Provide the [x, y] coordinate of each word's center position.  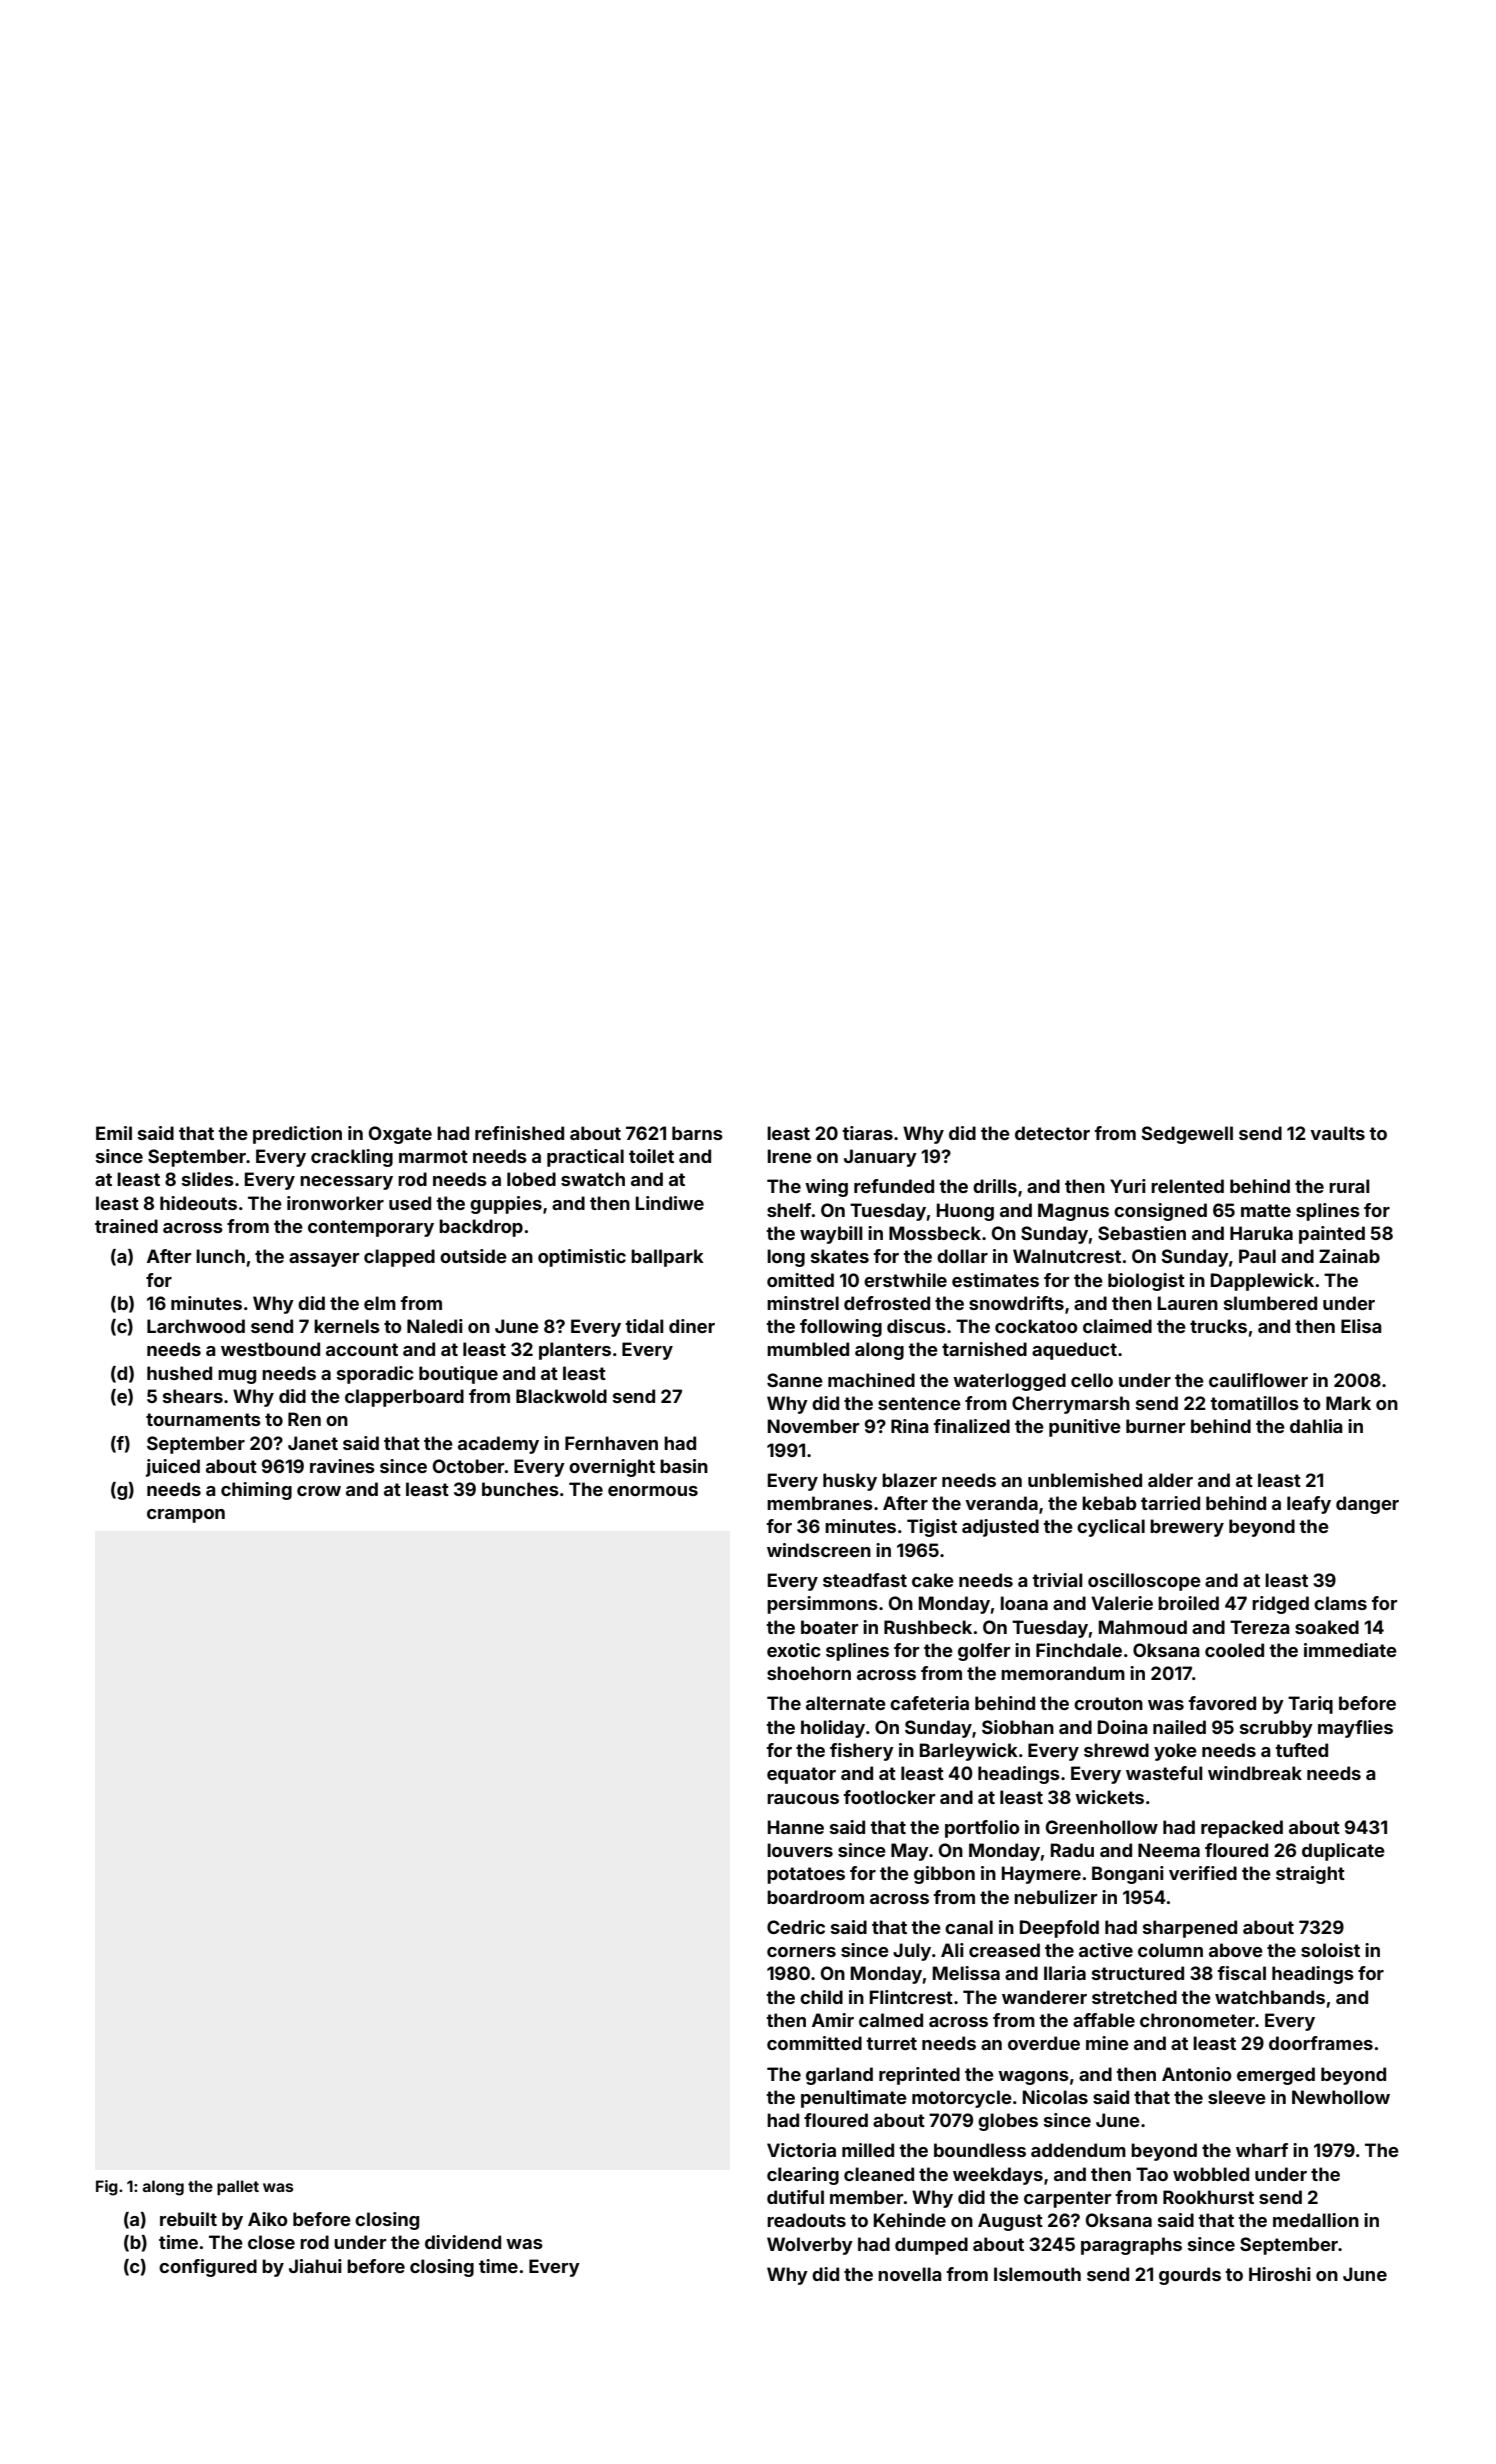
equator [801, 1775]
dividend [463, 2242]
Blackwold [561, 1396]
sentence [919, 1403]
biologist [1146, 1282]
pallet [238, 2187]
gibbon [944, 1875]
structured [1138, 1973]
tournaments [203, 1419]
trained [126, 1226]
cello [1092, 1380]
